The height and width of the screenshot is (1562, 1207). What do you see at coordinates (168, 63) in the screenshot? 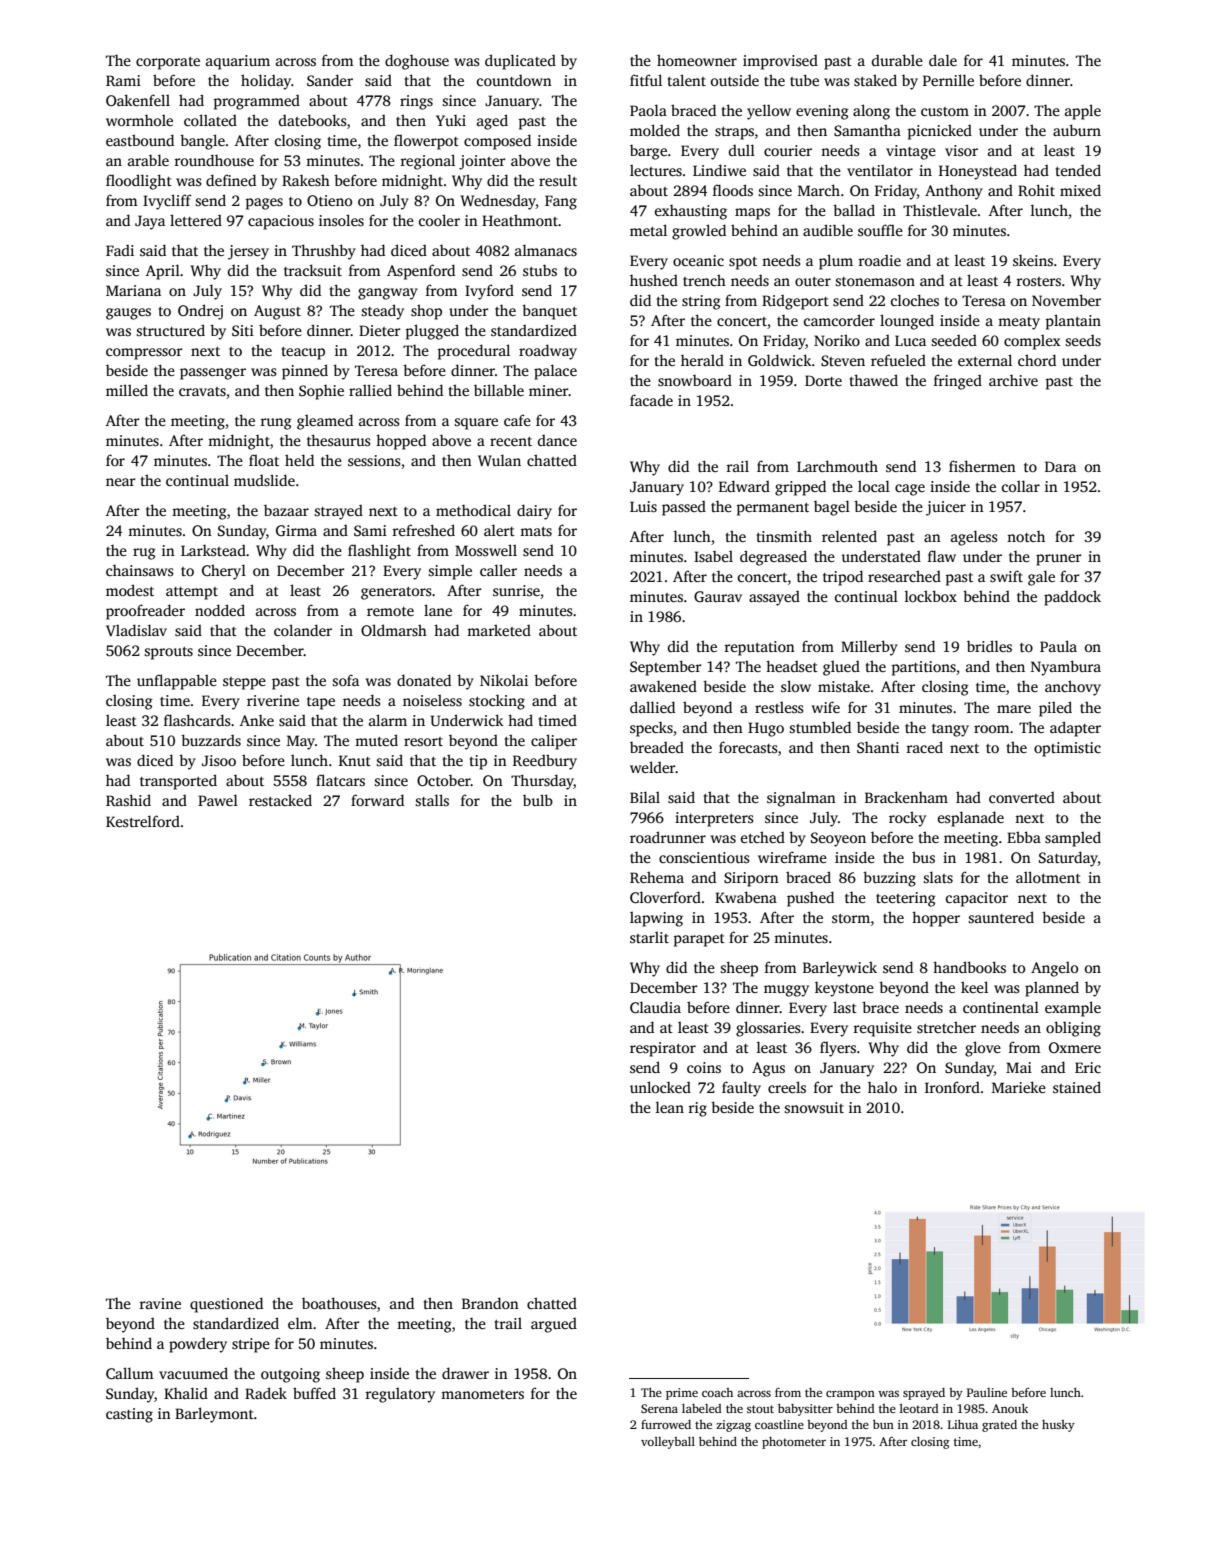
I see `corporate` at bounding box center [168, 63].
